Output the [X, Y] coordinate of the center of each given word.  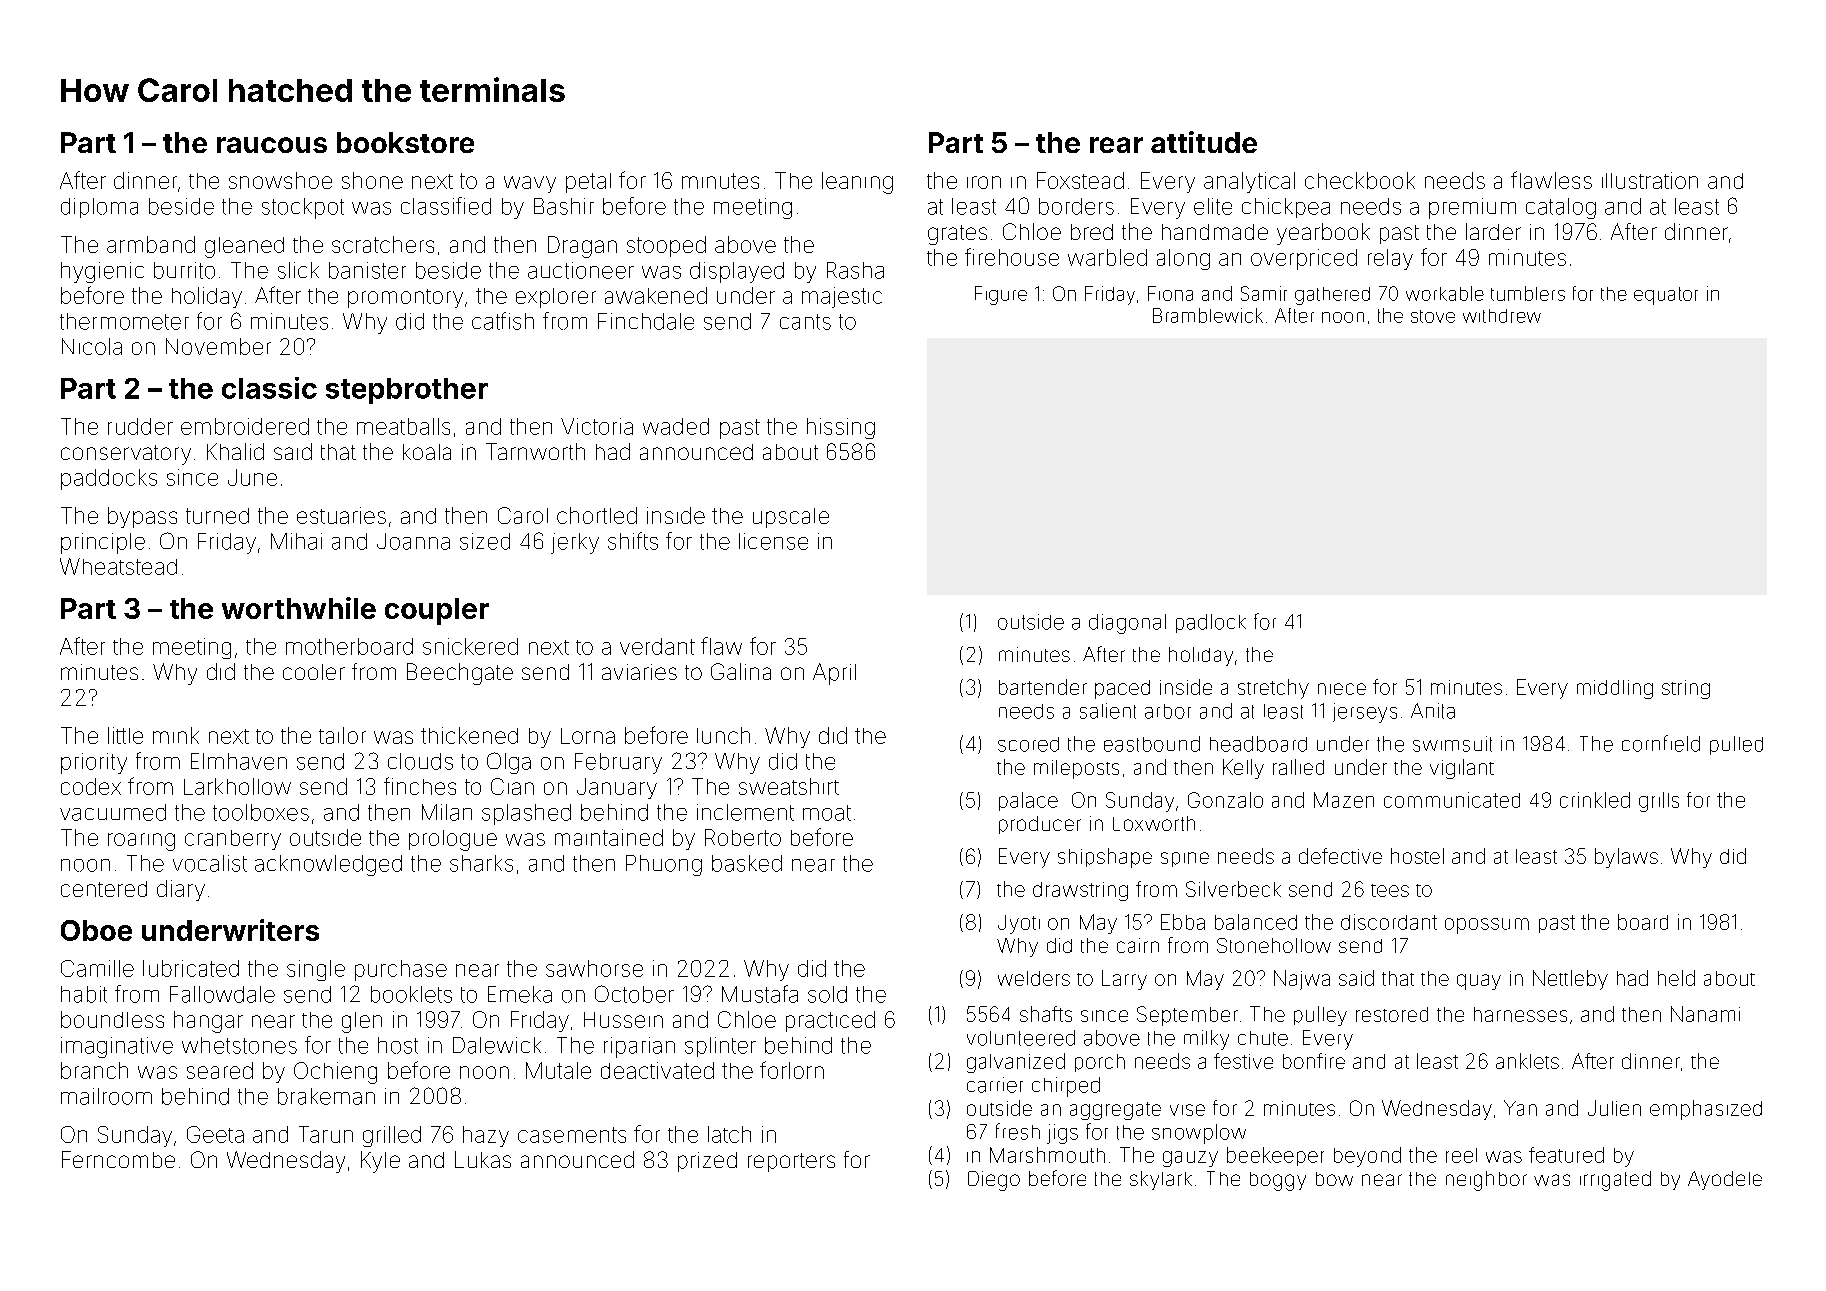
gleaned [244, 247]
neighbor [1486, 1181]
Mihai [296, 541]
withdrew [1502, 316]
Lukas [483, 1159]
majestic [842, 297]
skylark [1161, 1180]
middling [1615, 689]
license [773, 541]
